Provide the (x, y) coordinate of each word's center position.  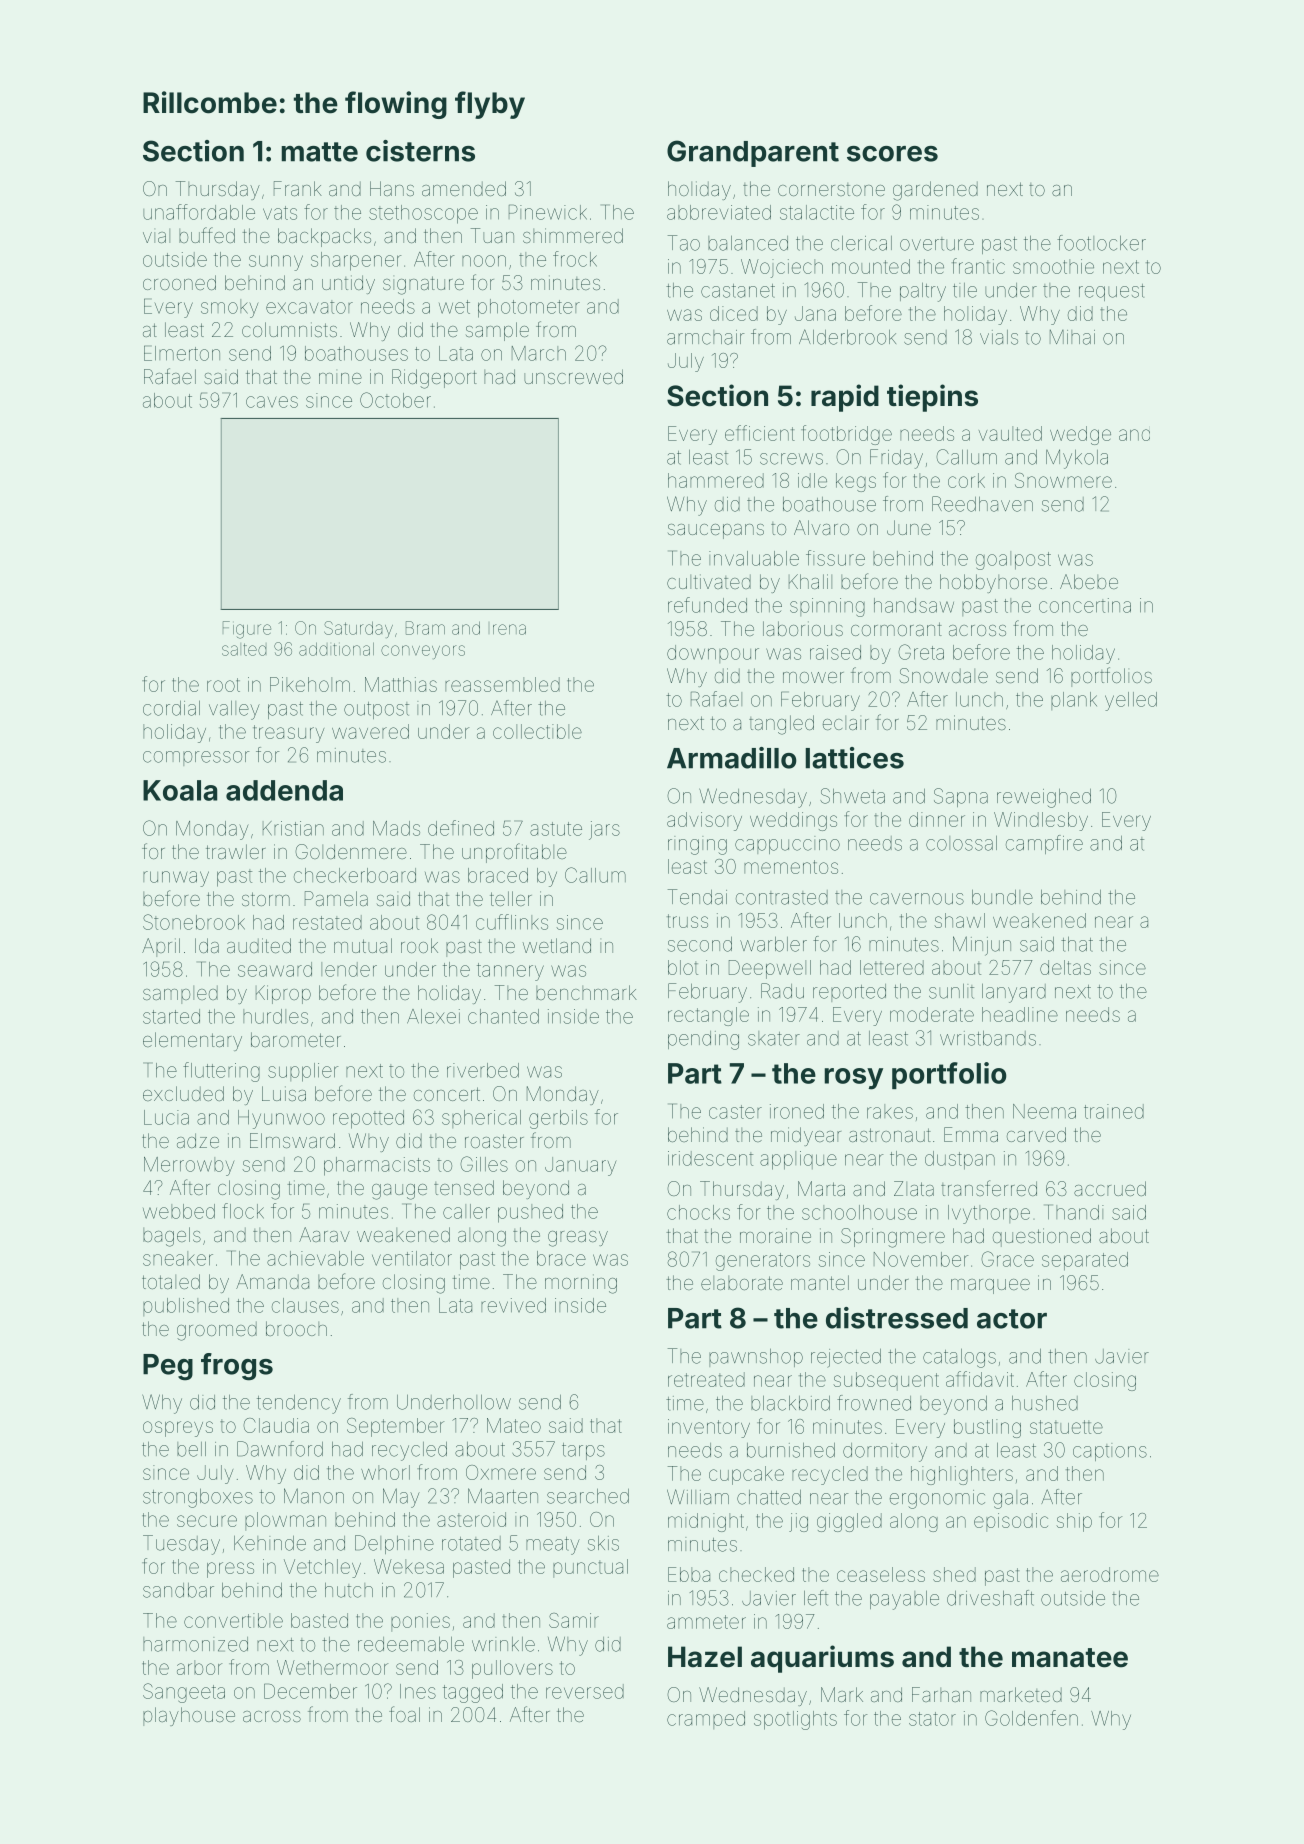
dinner (937, 819)
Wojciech (782, 268)
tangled (781, 725)
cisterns (420, 151)
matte (320, 152)
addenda (284, 790)
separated (1085, 1261)
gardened (935, 191)
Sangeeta (184, 1693)
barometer (296, 1039)
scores (892, 154)
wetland (557, 945)
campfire (1044, 844)
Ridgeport (434, 379)
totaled (171, 1281)
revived (513, 1305)
